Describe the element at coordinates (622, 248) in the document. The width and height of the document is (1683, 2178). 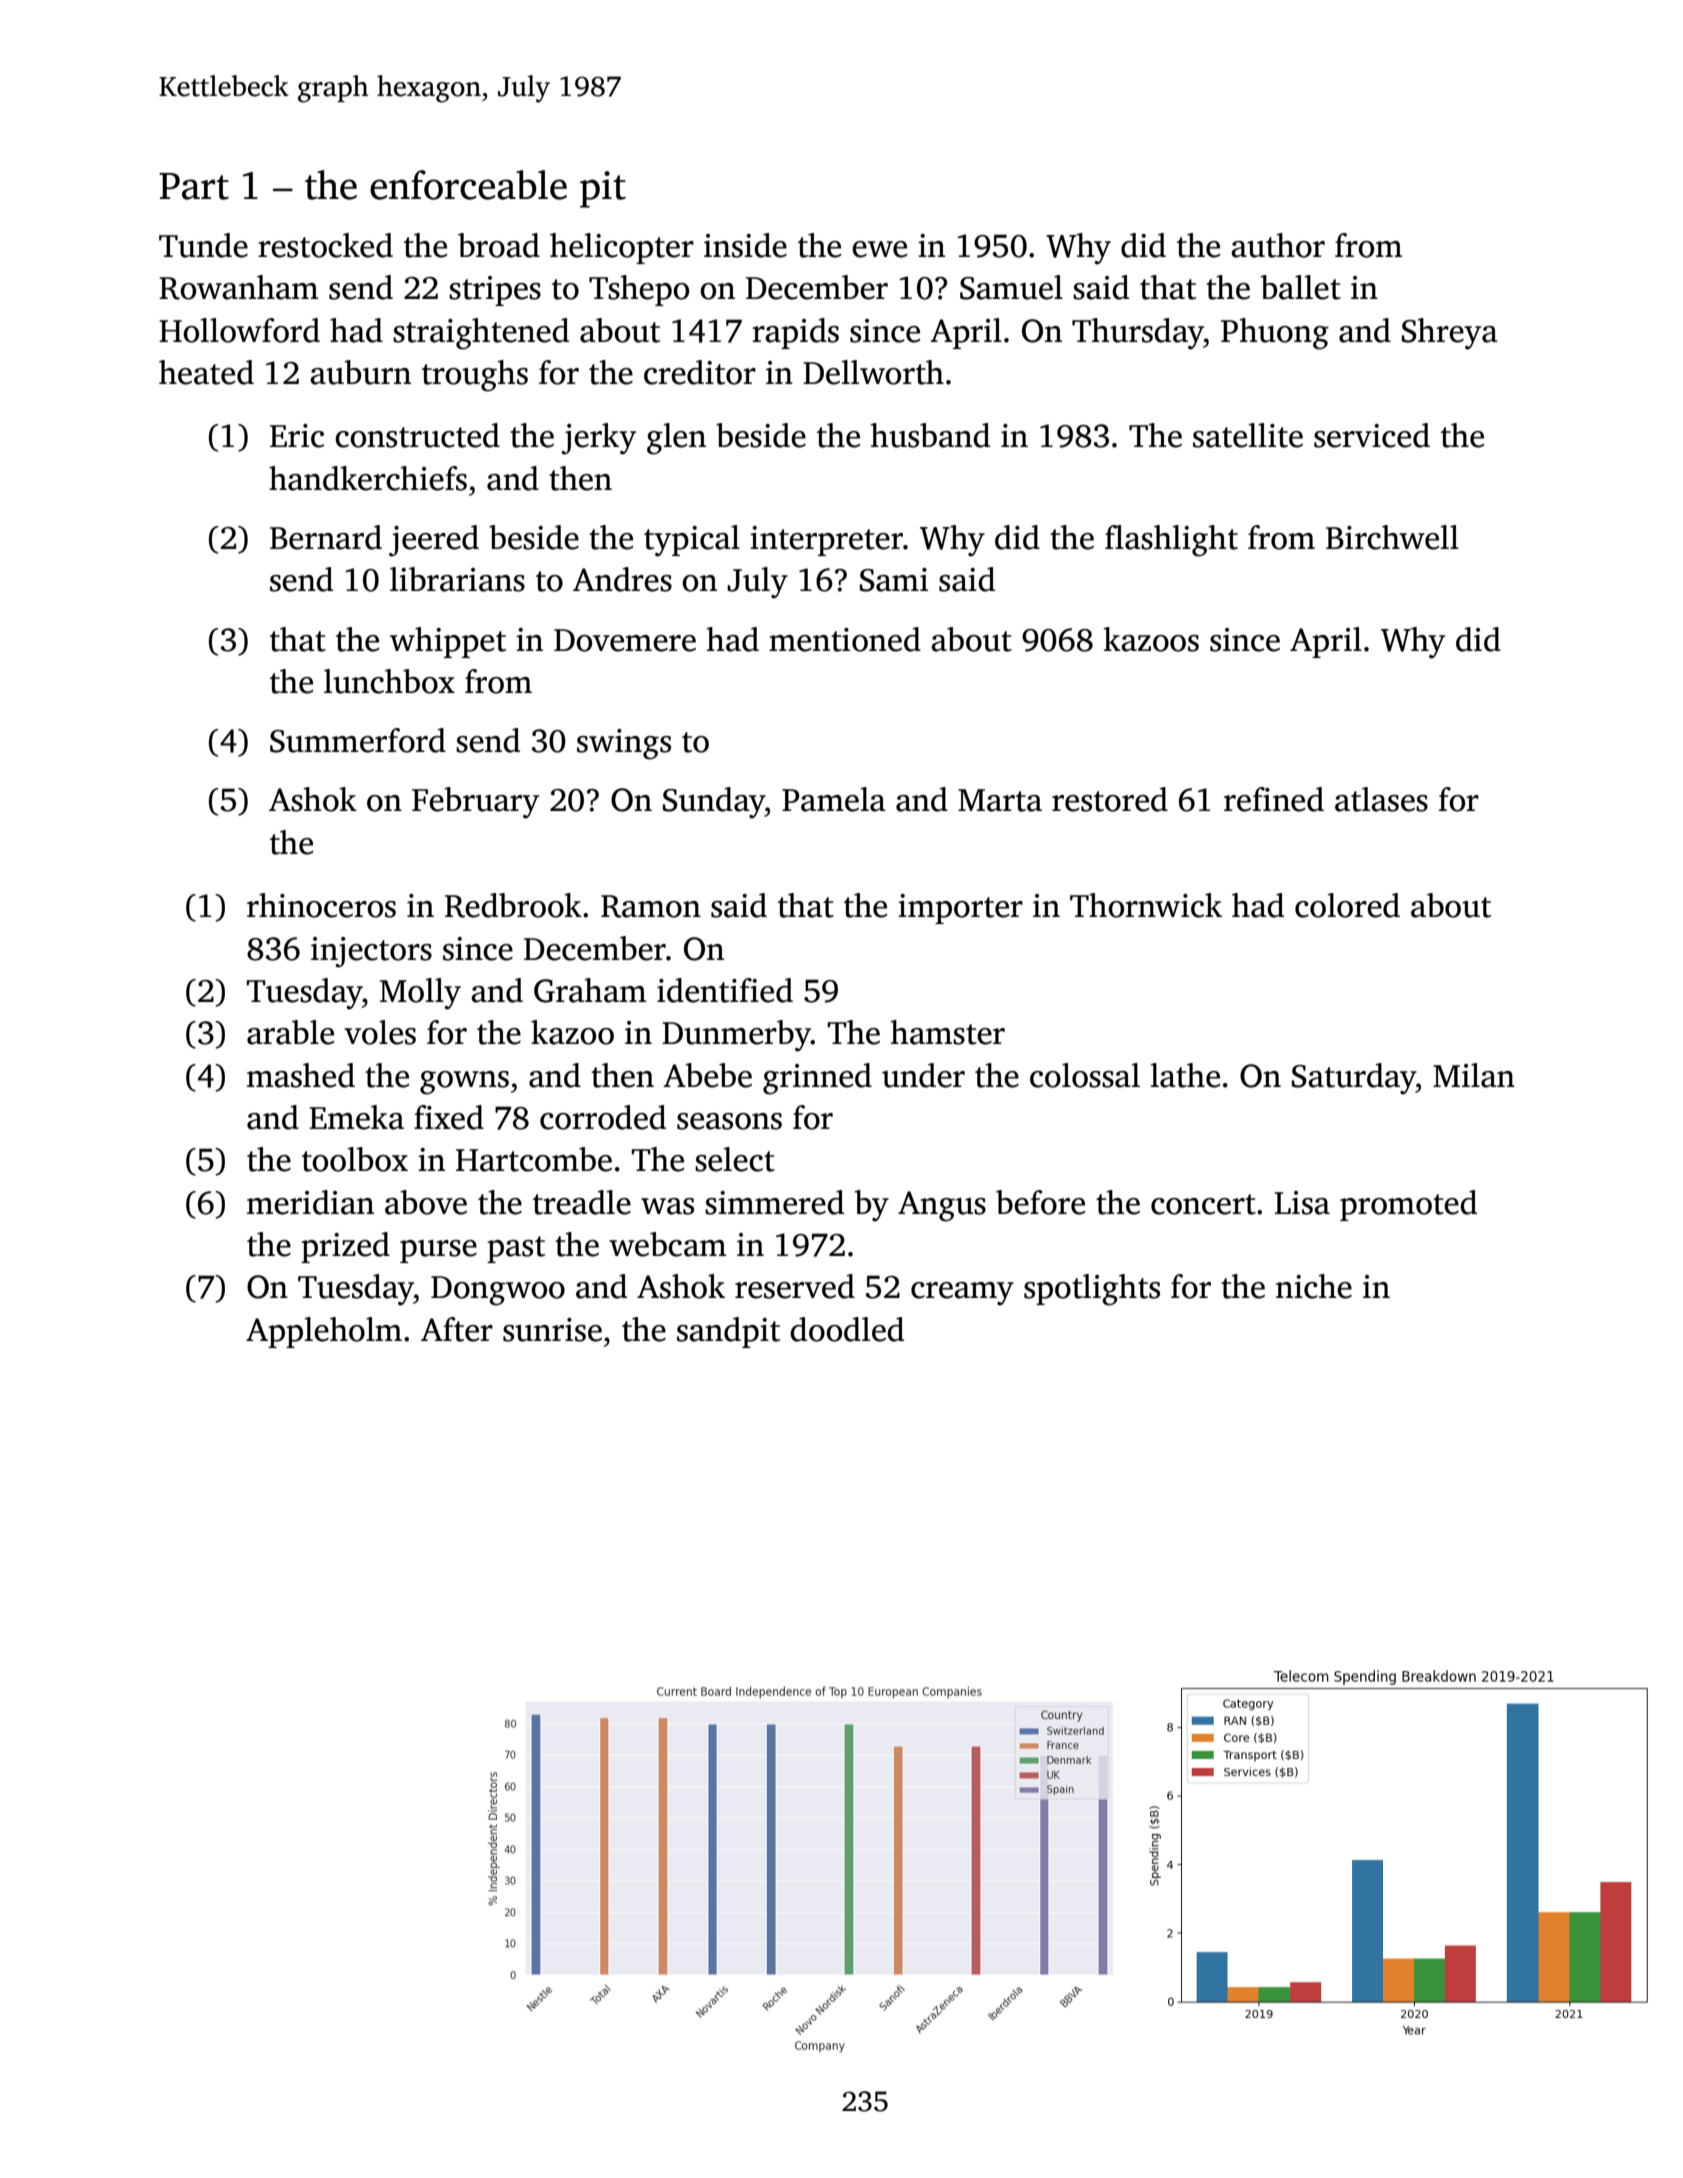
I see `helicopter` at that location.
